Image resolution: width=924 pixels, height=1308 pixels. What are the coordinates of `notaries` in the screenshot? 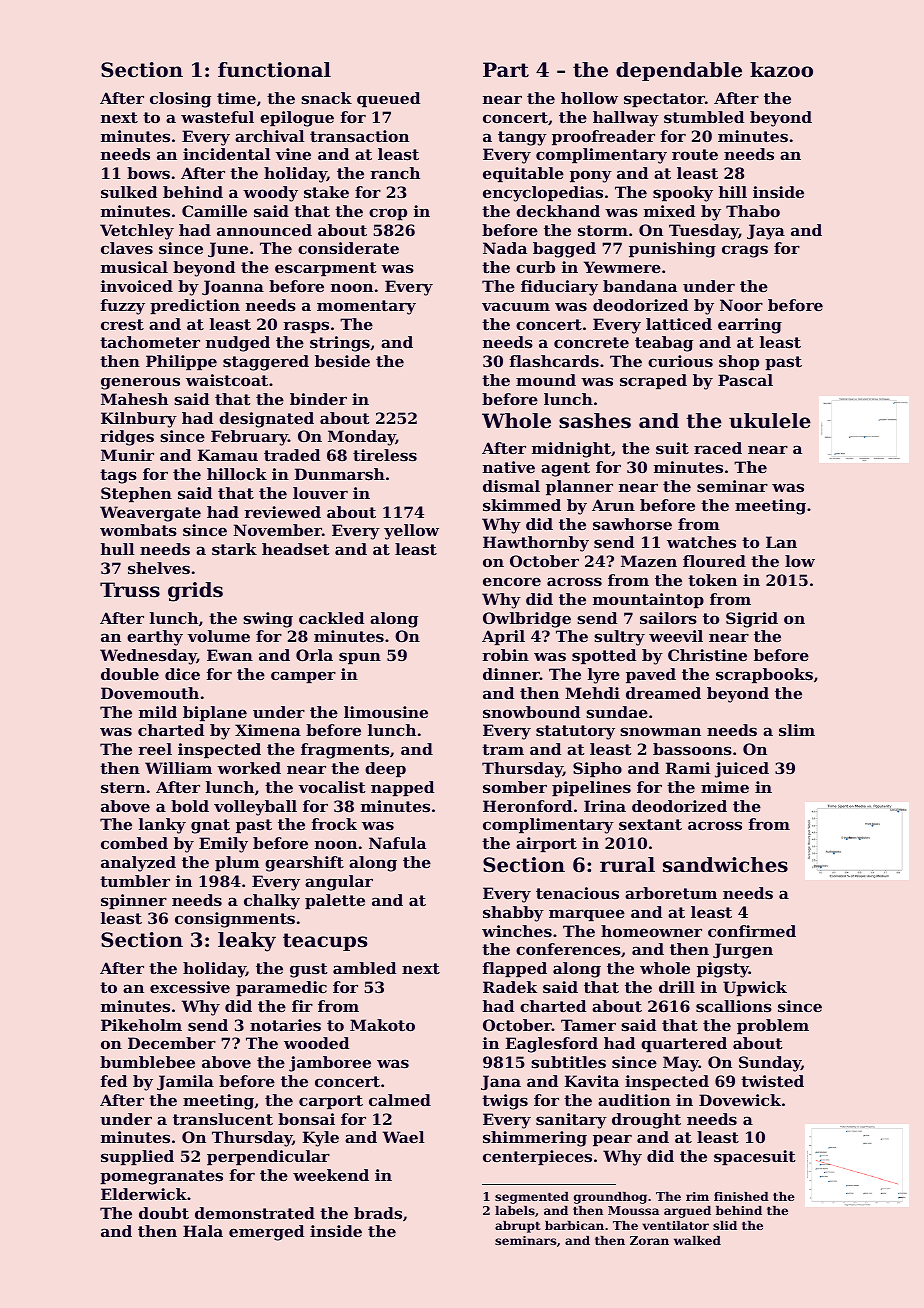 It's located at (285, 1025).
